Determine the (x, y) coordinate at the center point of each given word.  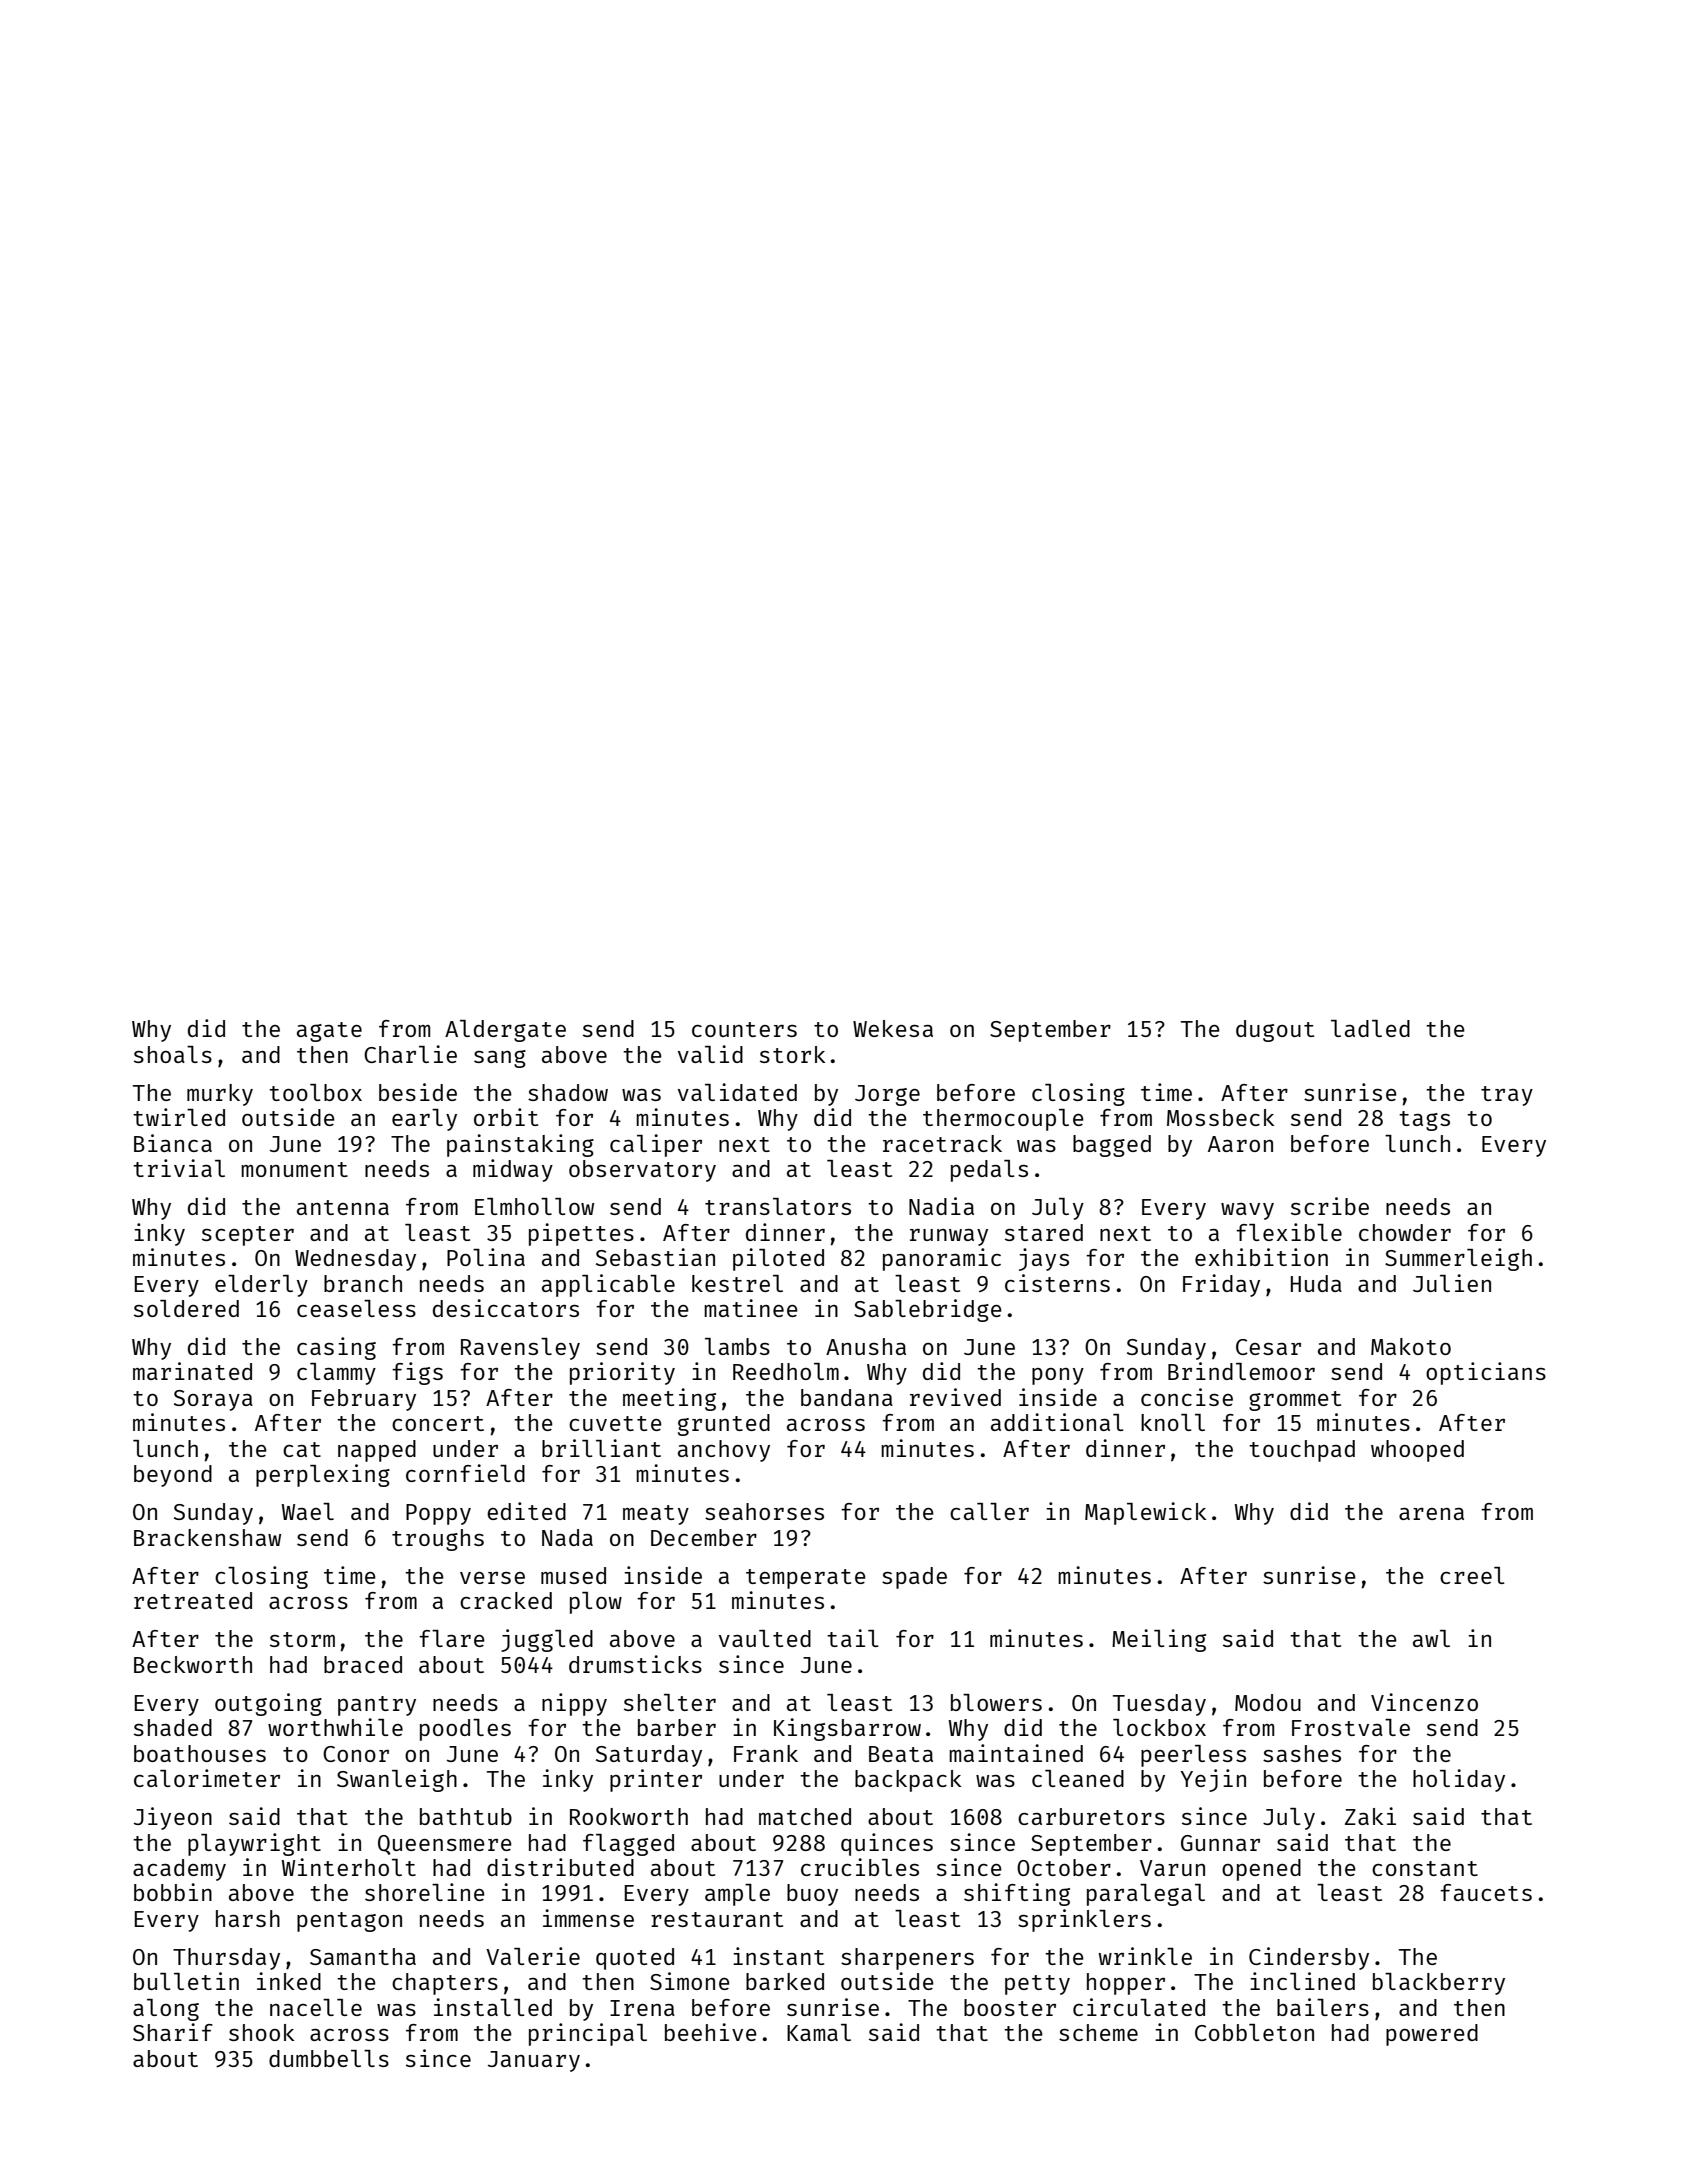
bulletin (186, 1981)
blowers (996, 1702)
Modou (1268, 1702)
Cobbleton (1254, 2032)
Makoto (1411, 1346)
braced (363, 1664)
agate (329, 1032)
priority (622, 1373)
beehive (711, 2032)
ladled (1370, 1028)
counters (744, 1029)
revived (955, 1397)
